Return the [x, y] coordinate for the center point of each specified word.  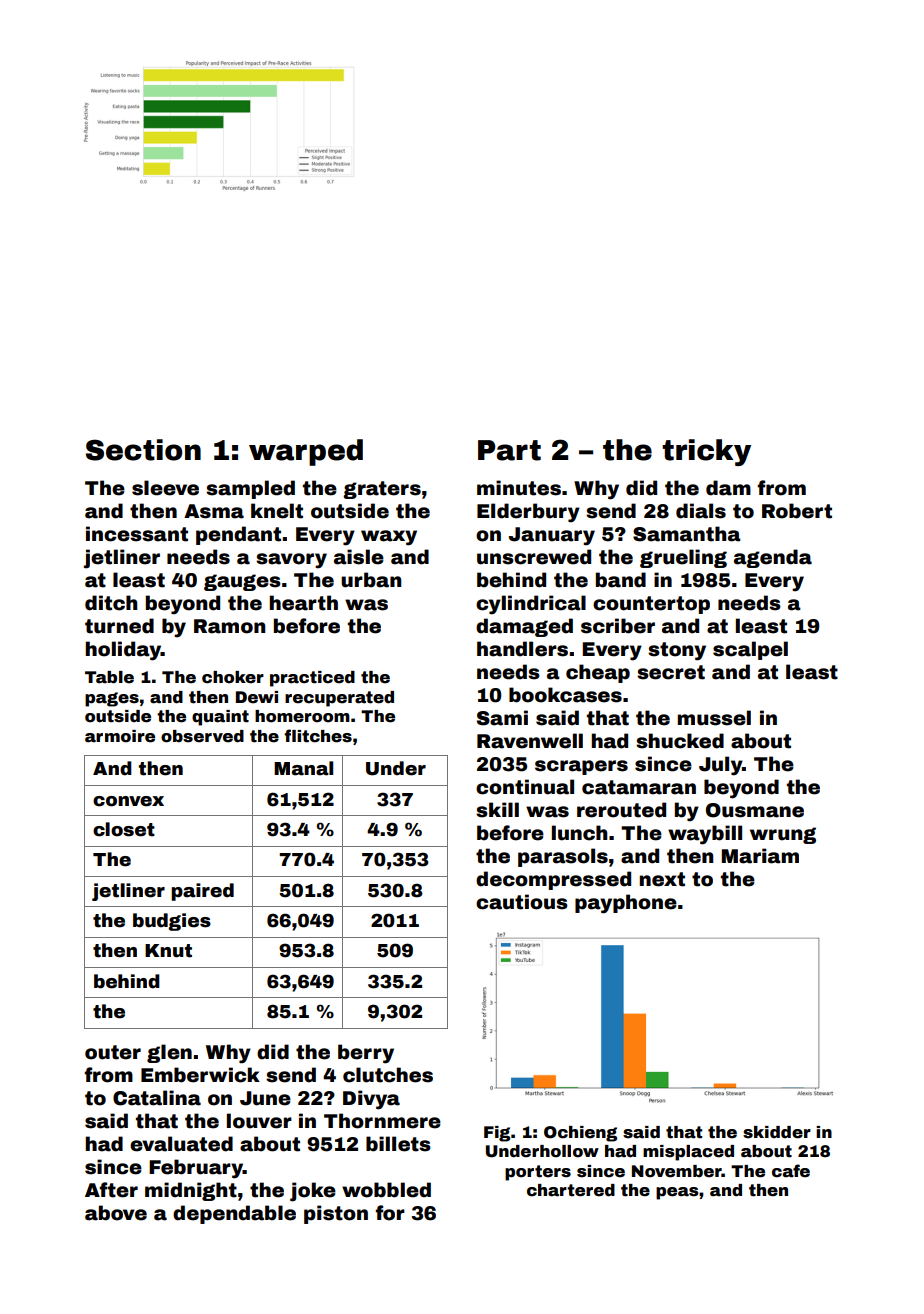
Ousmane [755, 810]
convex [128, 801]
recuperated [339, 699]
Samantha [687, 534]
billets [398, 1144]
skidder [777, 1132]
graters [382, 490]
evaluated [181, 1144]
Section [143, 450]
